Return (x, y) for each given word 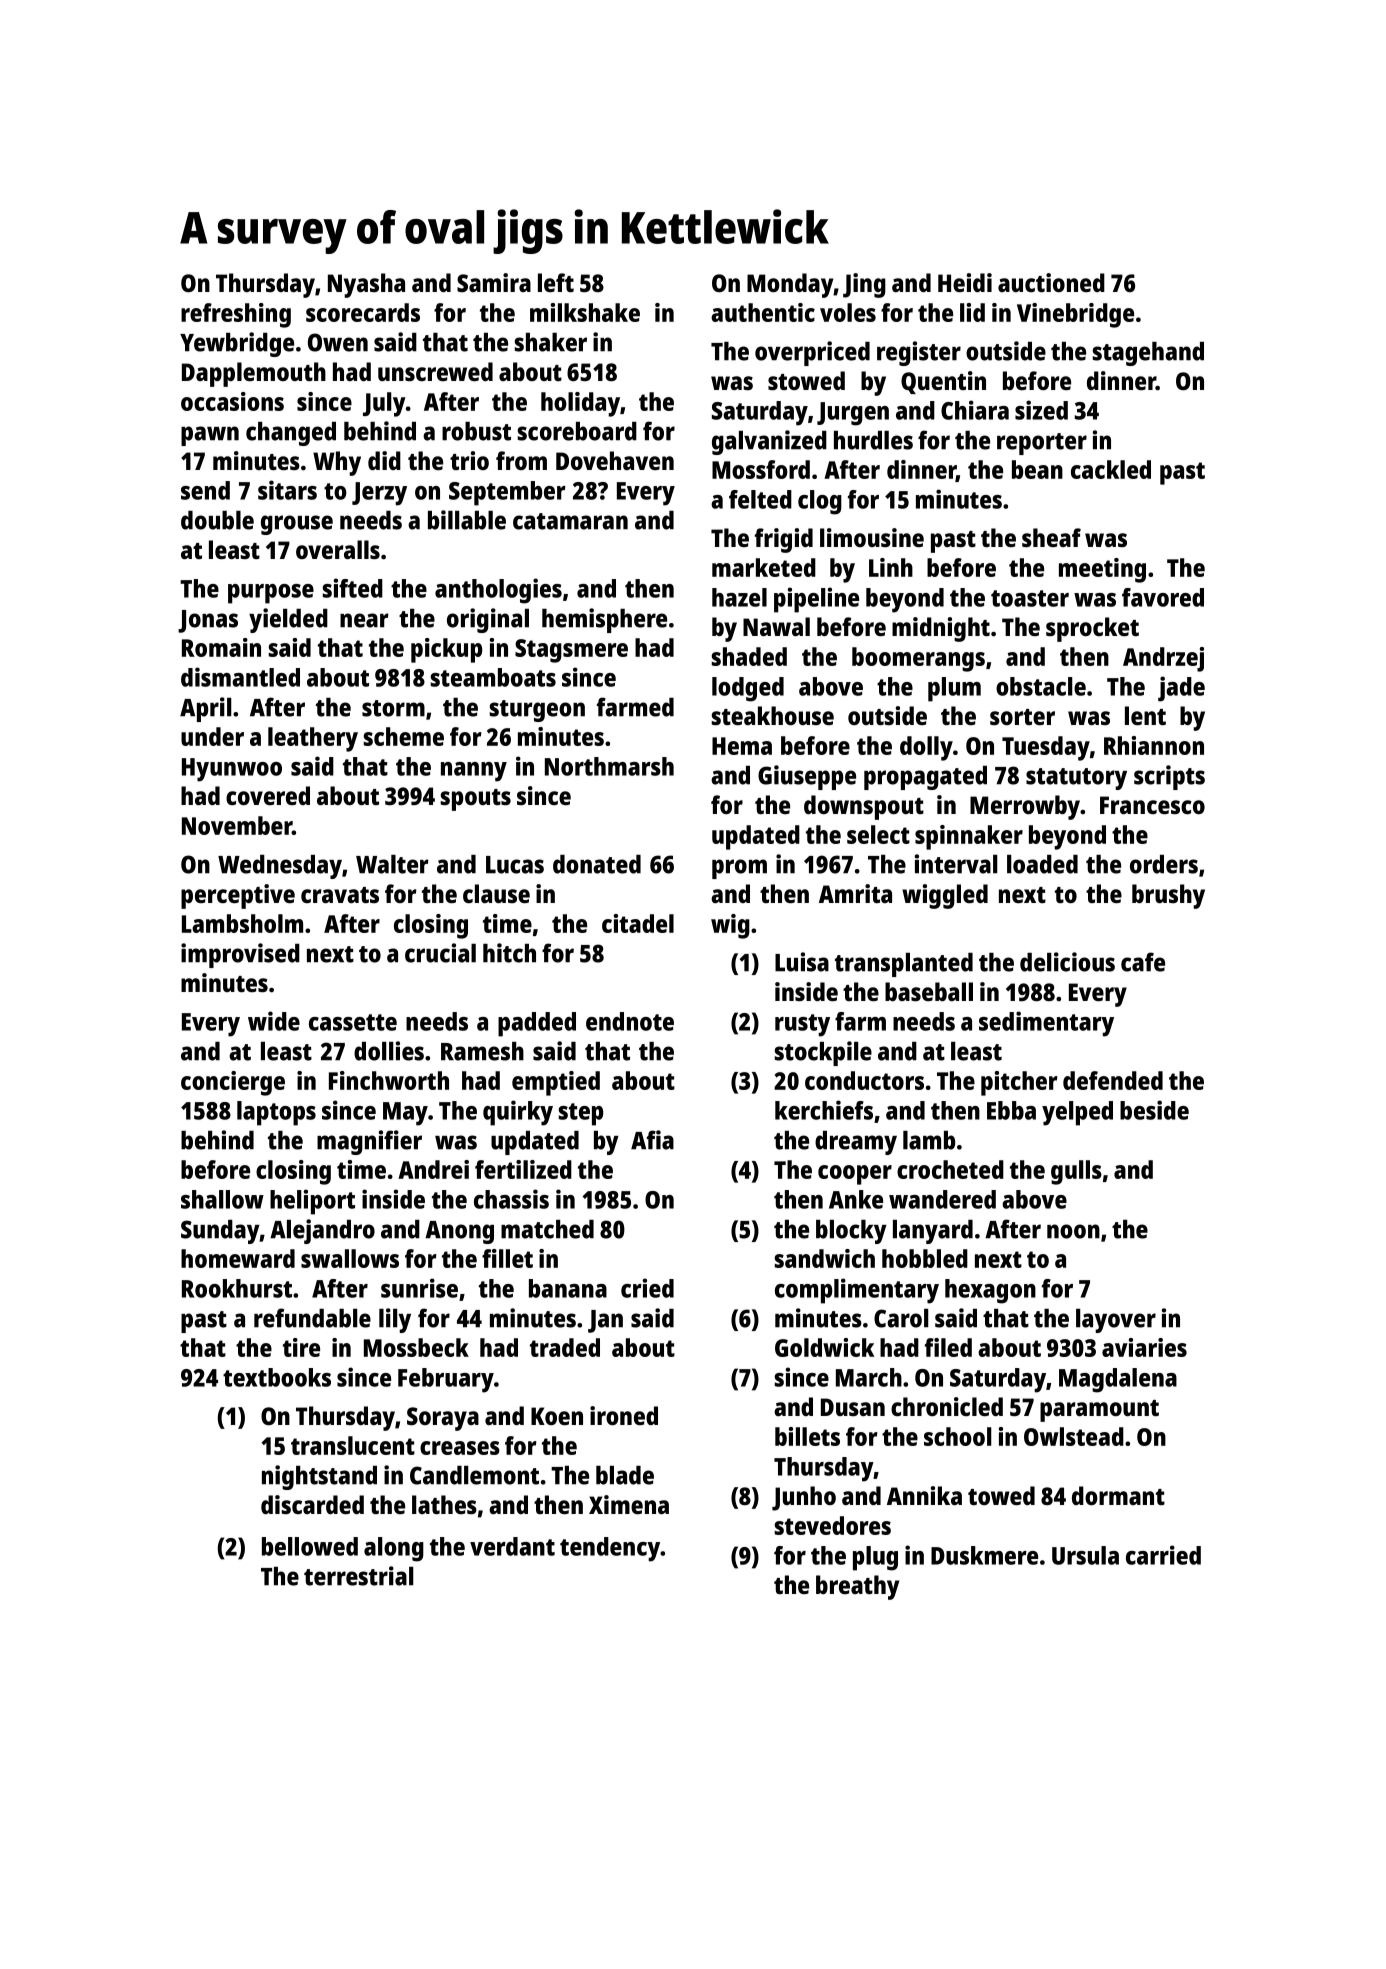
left (556, 282)
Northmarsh (609, 766)
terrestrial (358, 1576)
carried (1163, 1555)
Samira (494, 282)
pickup (446, 650)
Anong (459, 1232)
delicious (1067, 962)
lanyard (933, 1232)
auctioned (1051, 282)
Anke (856, 1199)
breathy (857, 1587)
